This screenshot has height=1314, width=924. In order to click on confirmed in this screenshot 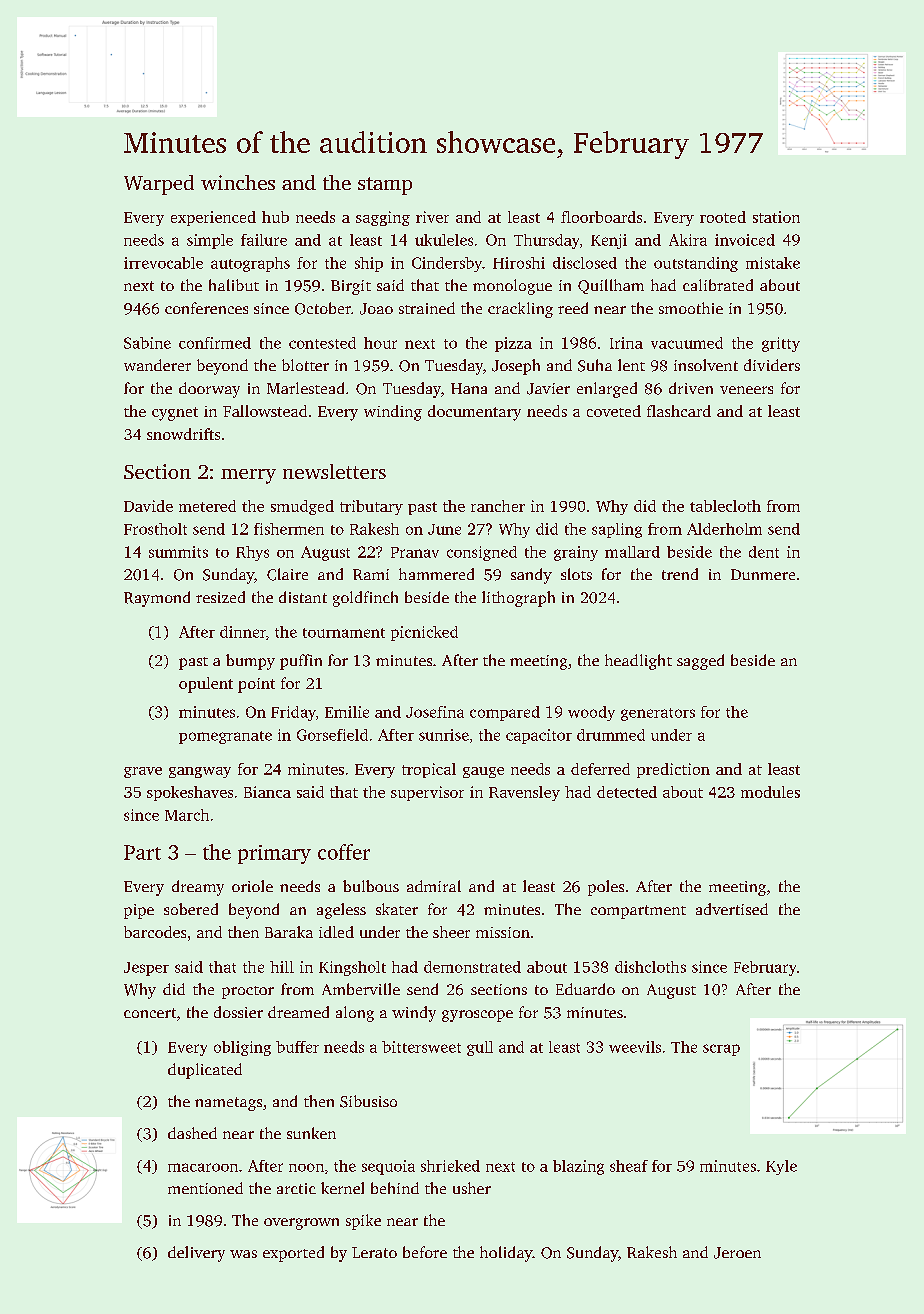, I will do `click(215, 343)`.
